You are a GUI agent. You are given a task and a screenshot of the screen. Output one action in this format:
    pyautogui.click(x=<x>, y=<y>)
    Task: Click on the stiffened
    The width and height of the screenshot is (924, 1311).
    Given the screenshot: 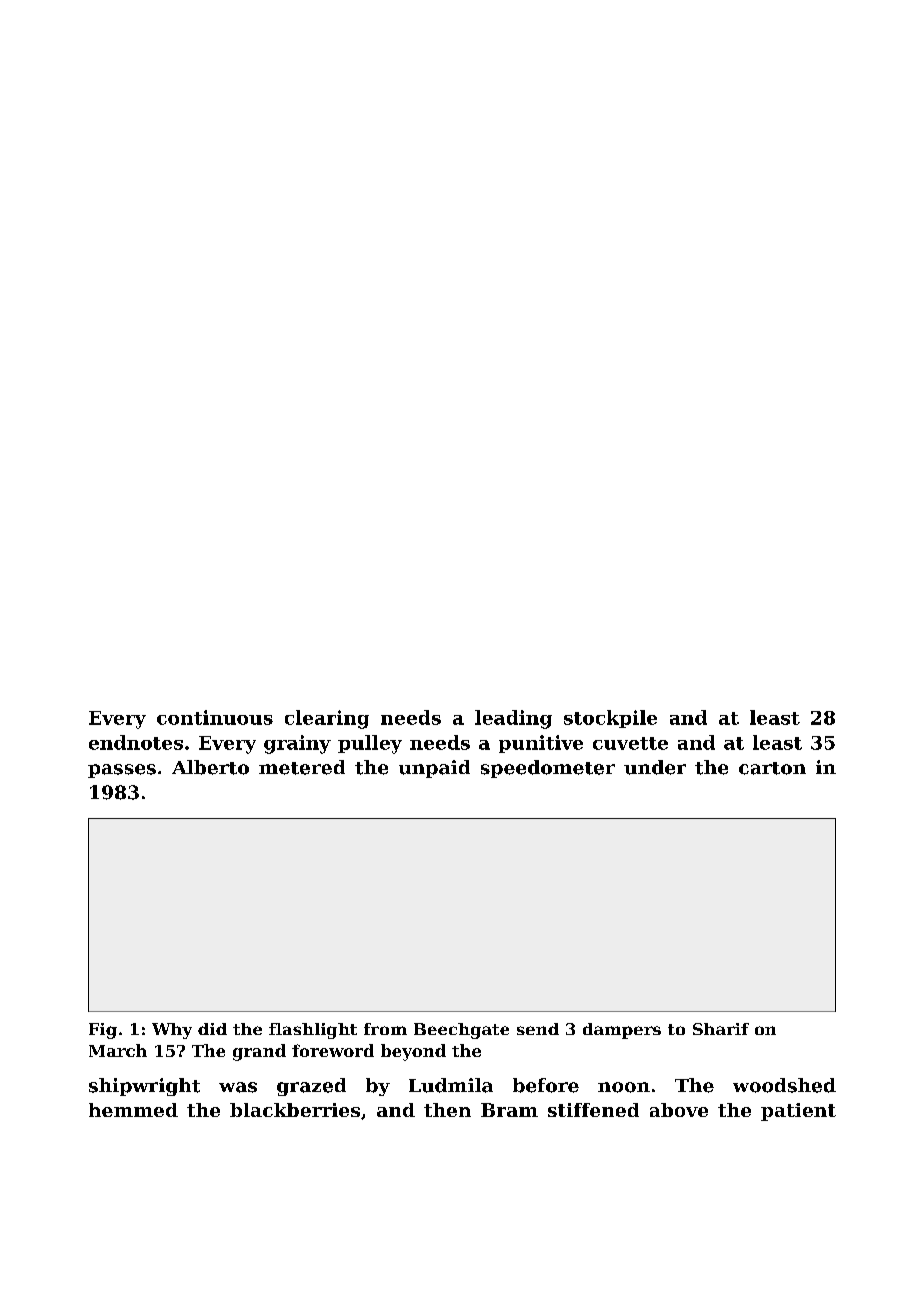 What is the action you would take?
    pyautogui.click(x=593, y=1110)
